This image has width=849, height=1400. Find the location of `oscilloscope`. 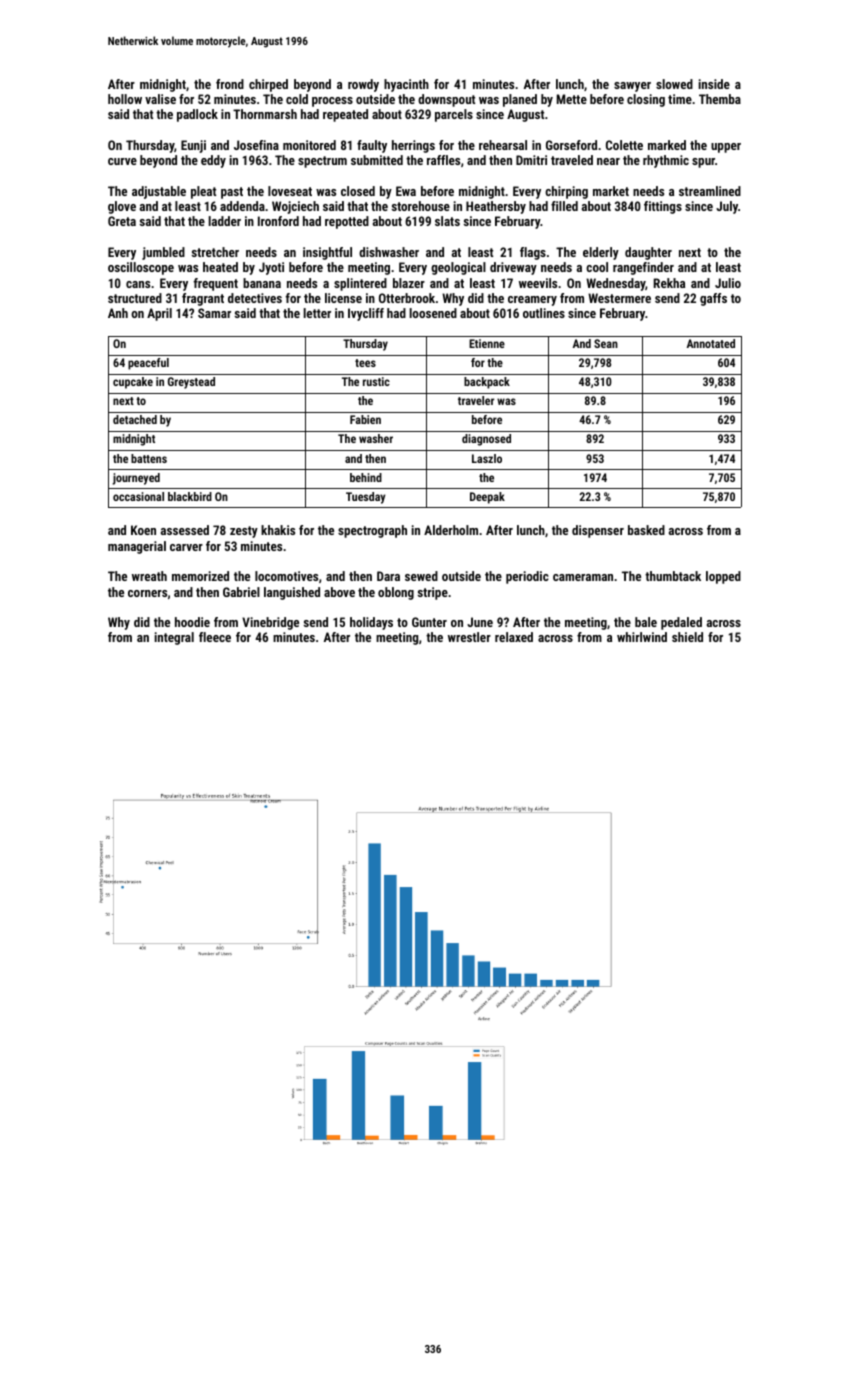

oscilloscope is located at coordinates (141, 268).
